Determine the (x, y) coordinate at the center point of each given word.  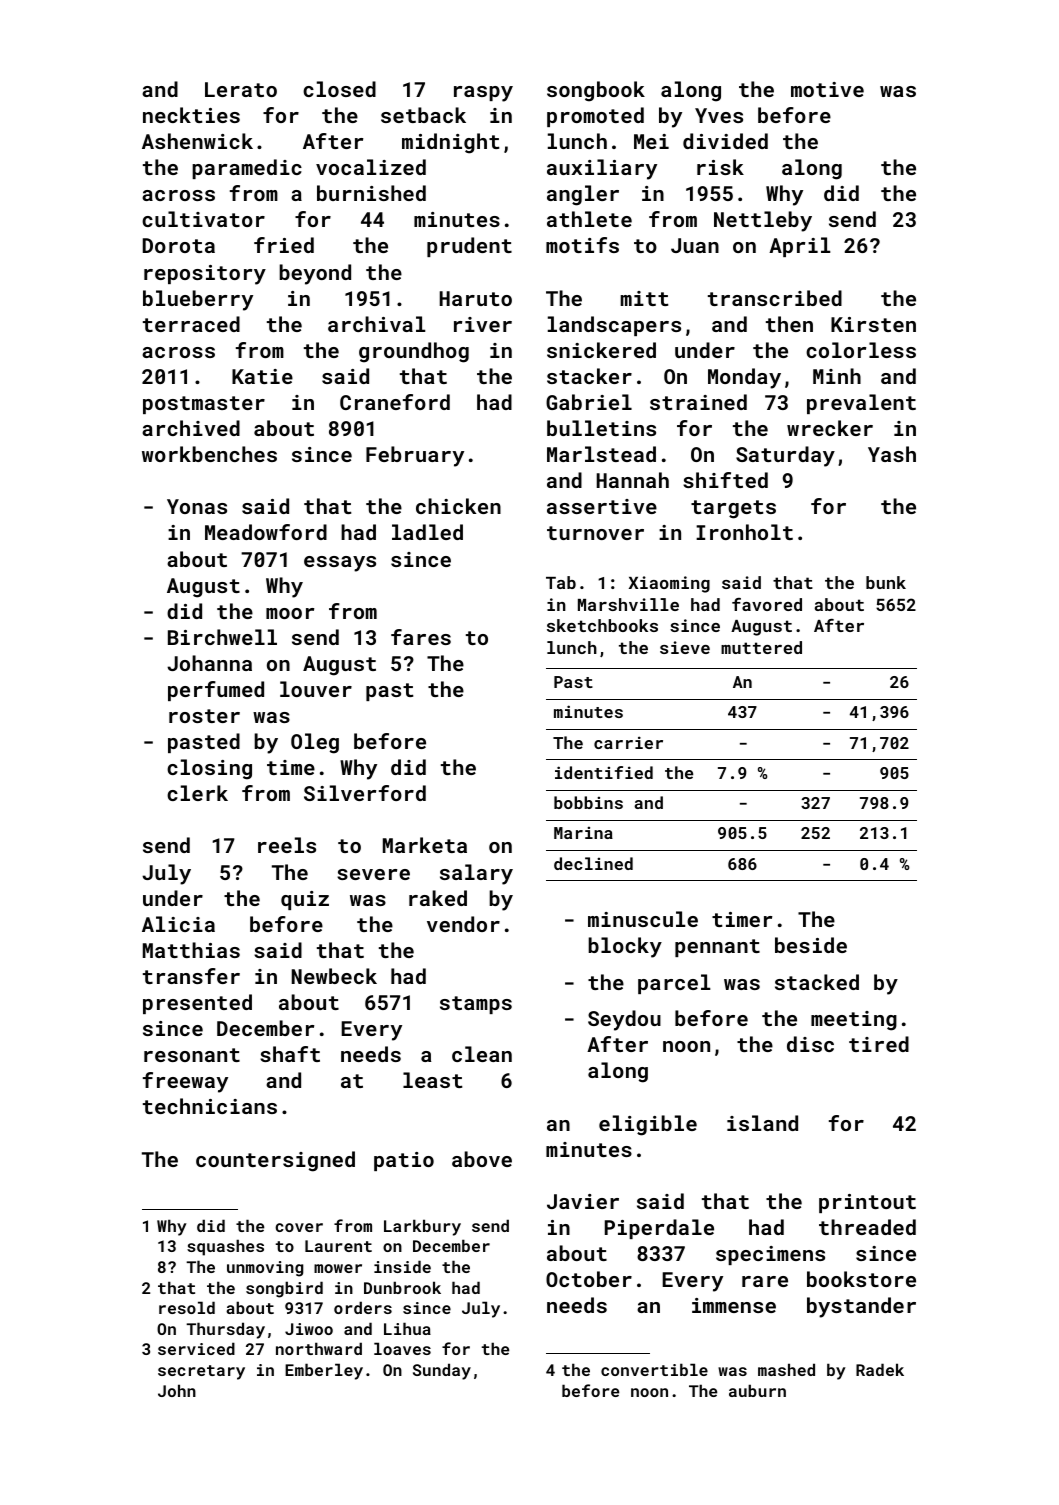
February (415, 456)
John (177, 1390)
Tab (561, 582)
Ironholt (744, 532)
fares (421, 637)
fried (284, 245)
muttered (761, 647)
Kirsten (873, 324)
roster (204, 716)
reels (287, 845)
